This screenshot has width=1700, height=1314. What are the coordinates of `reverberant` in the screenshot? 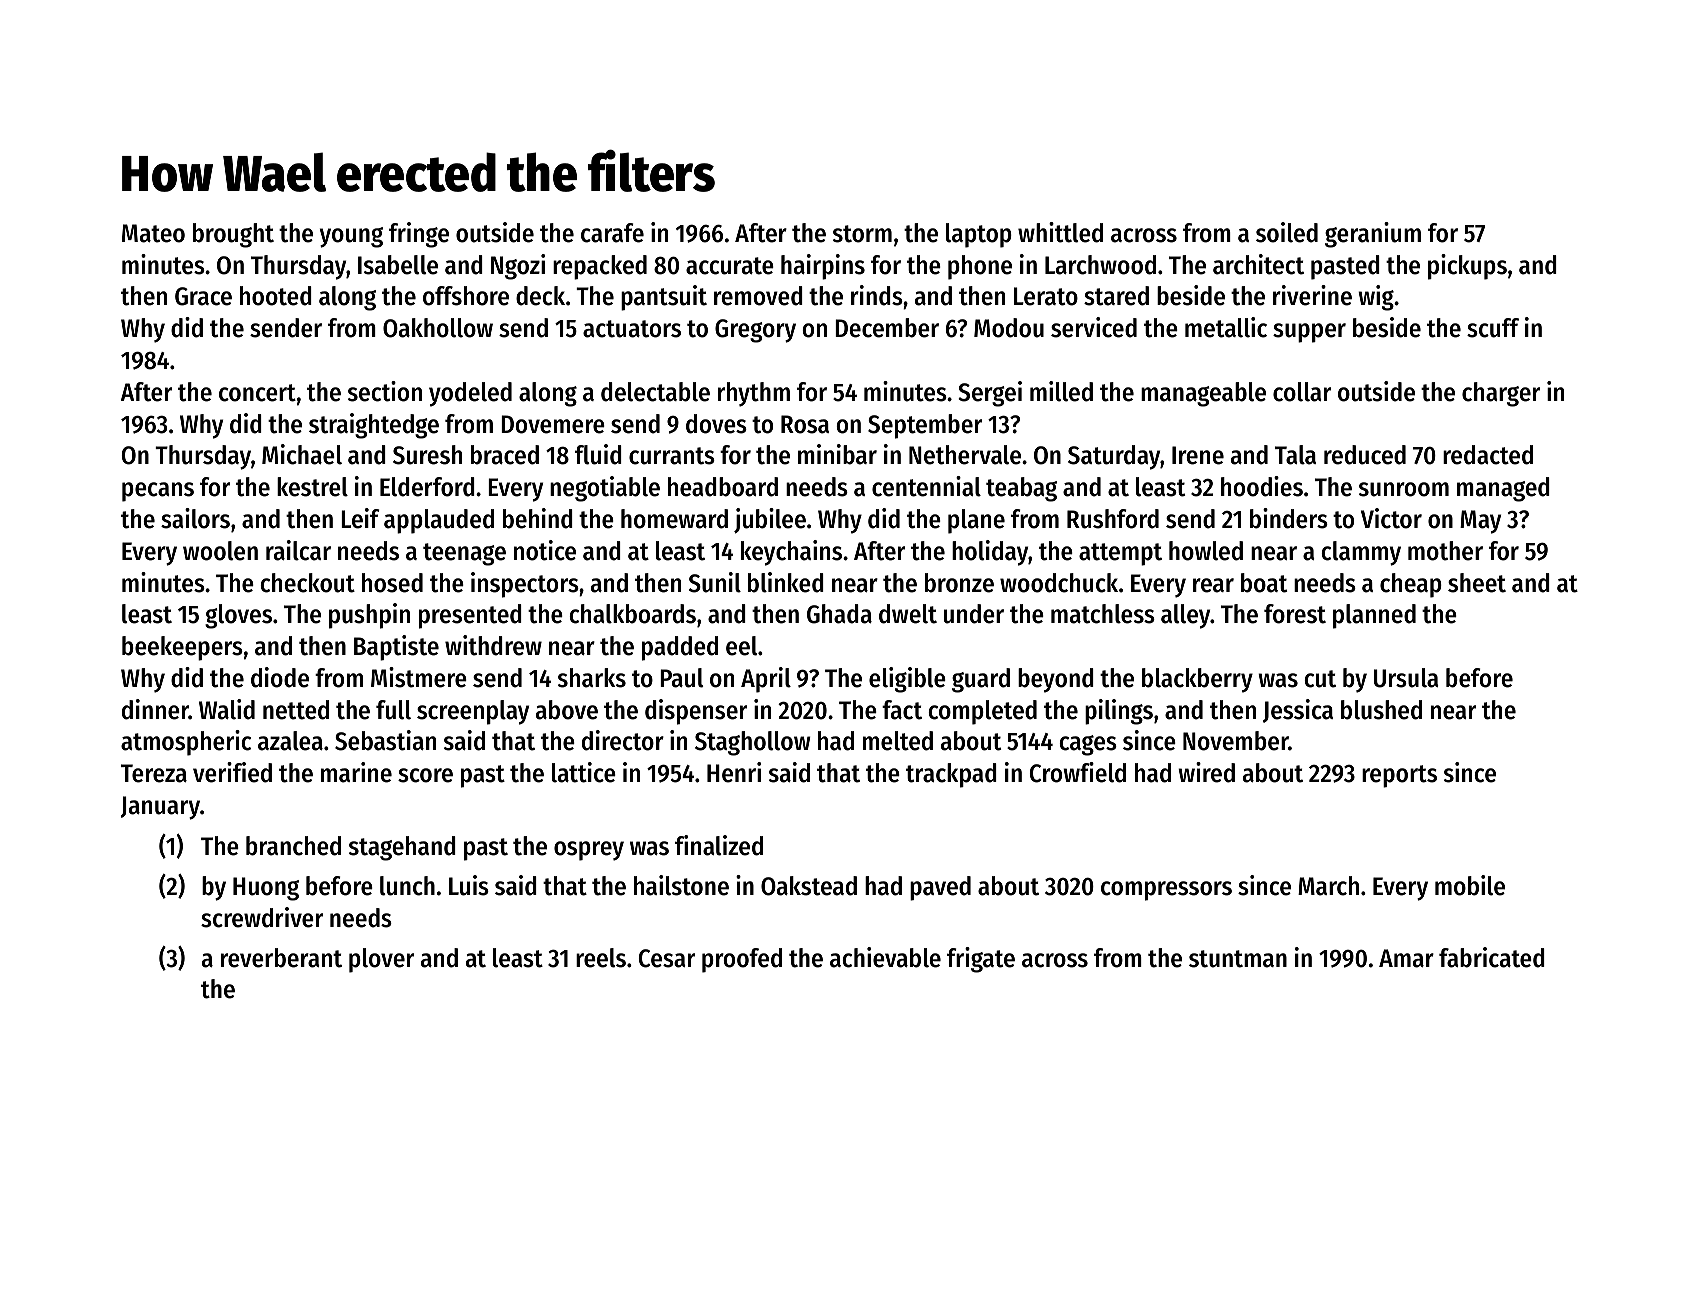 It's located at (281, 958).
